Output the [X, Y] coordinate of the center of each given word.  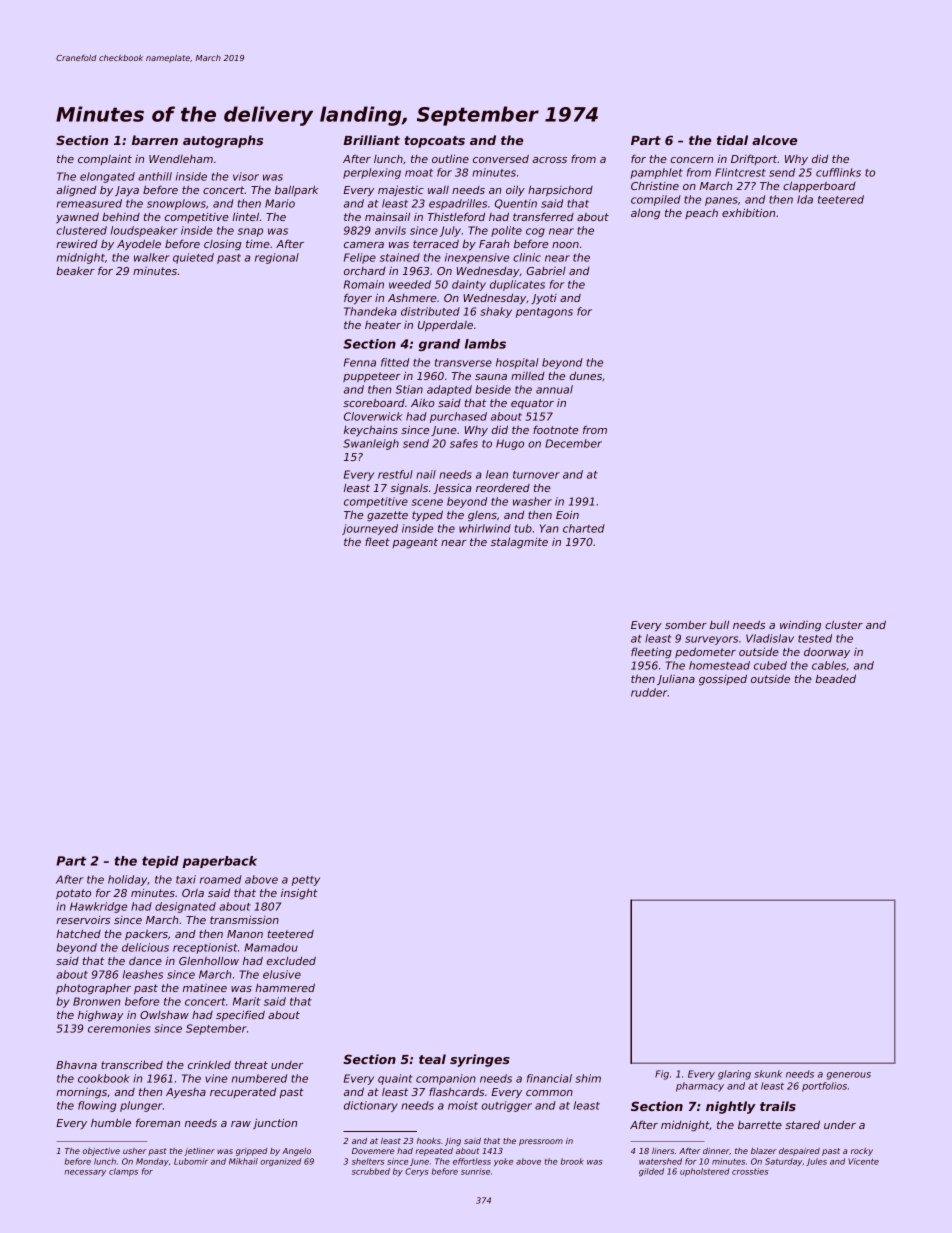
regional [277, 258]
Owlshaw [164, 1015]
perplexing [372, 173]
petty [306, 881]
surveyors [711, 640]
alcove [774, 140]
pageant [415, 543]
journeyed [370, 529]
